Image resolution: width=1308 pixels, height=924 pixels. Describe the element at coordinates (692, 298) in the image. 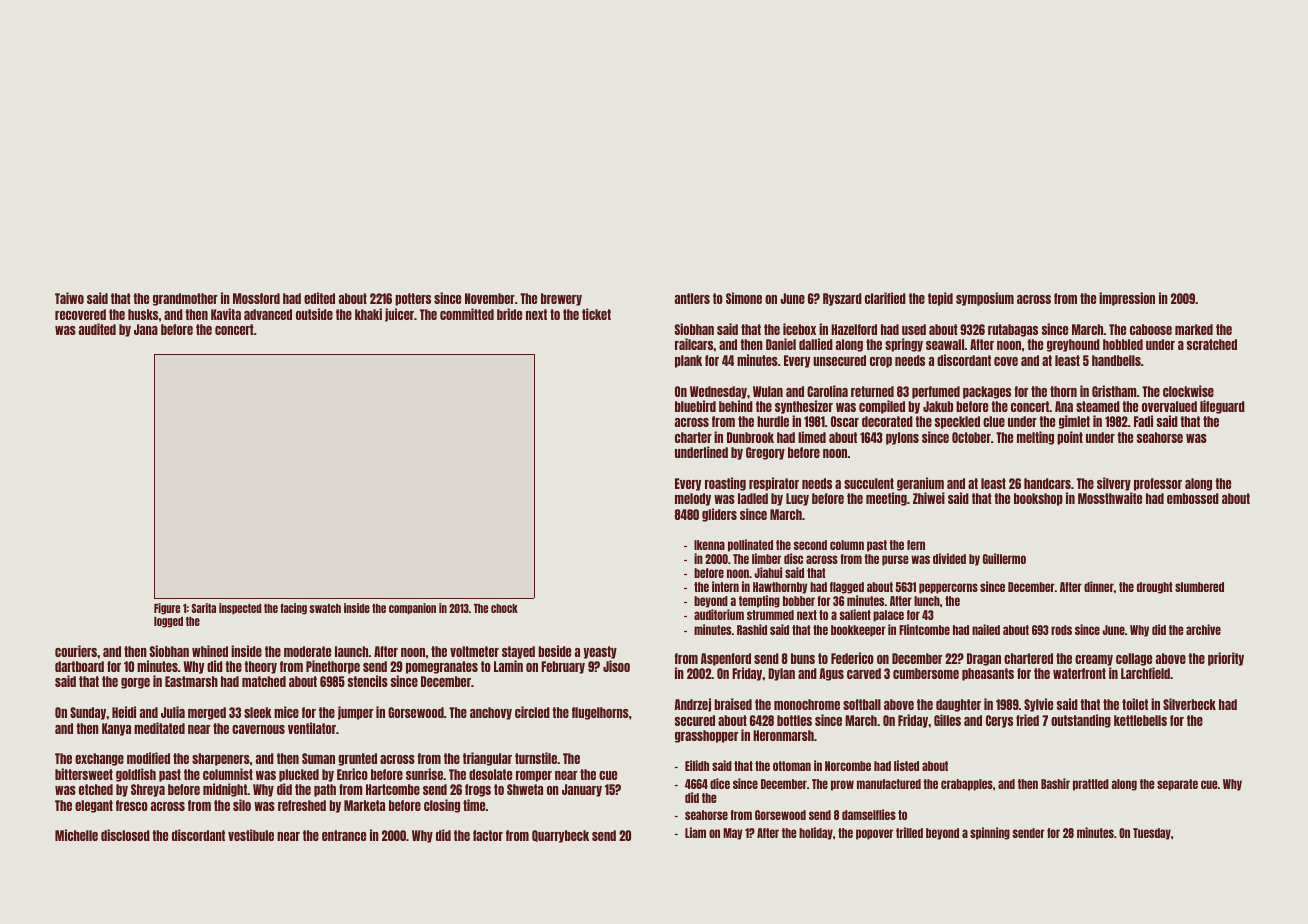

I see `antlers` at that location.
